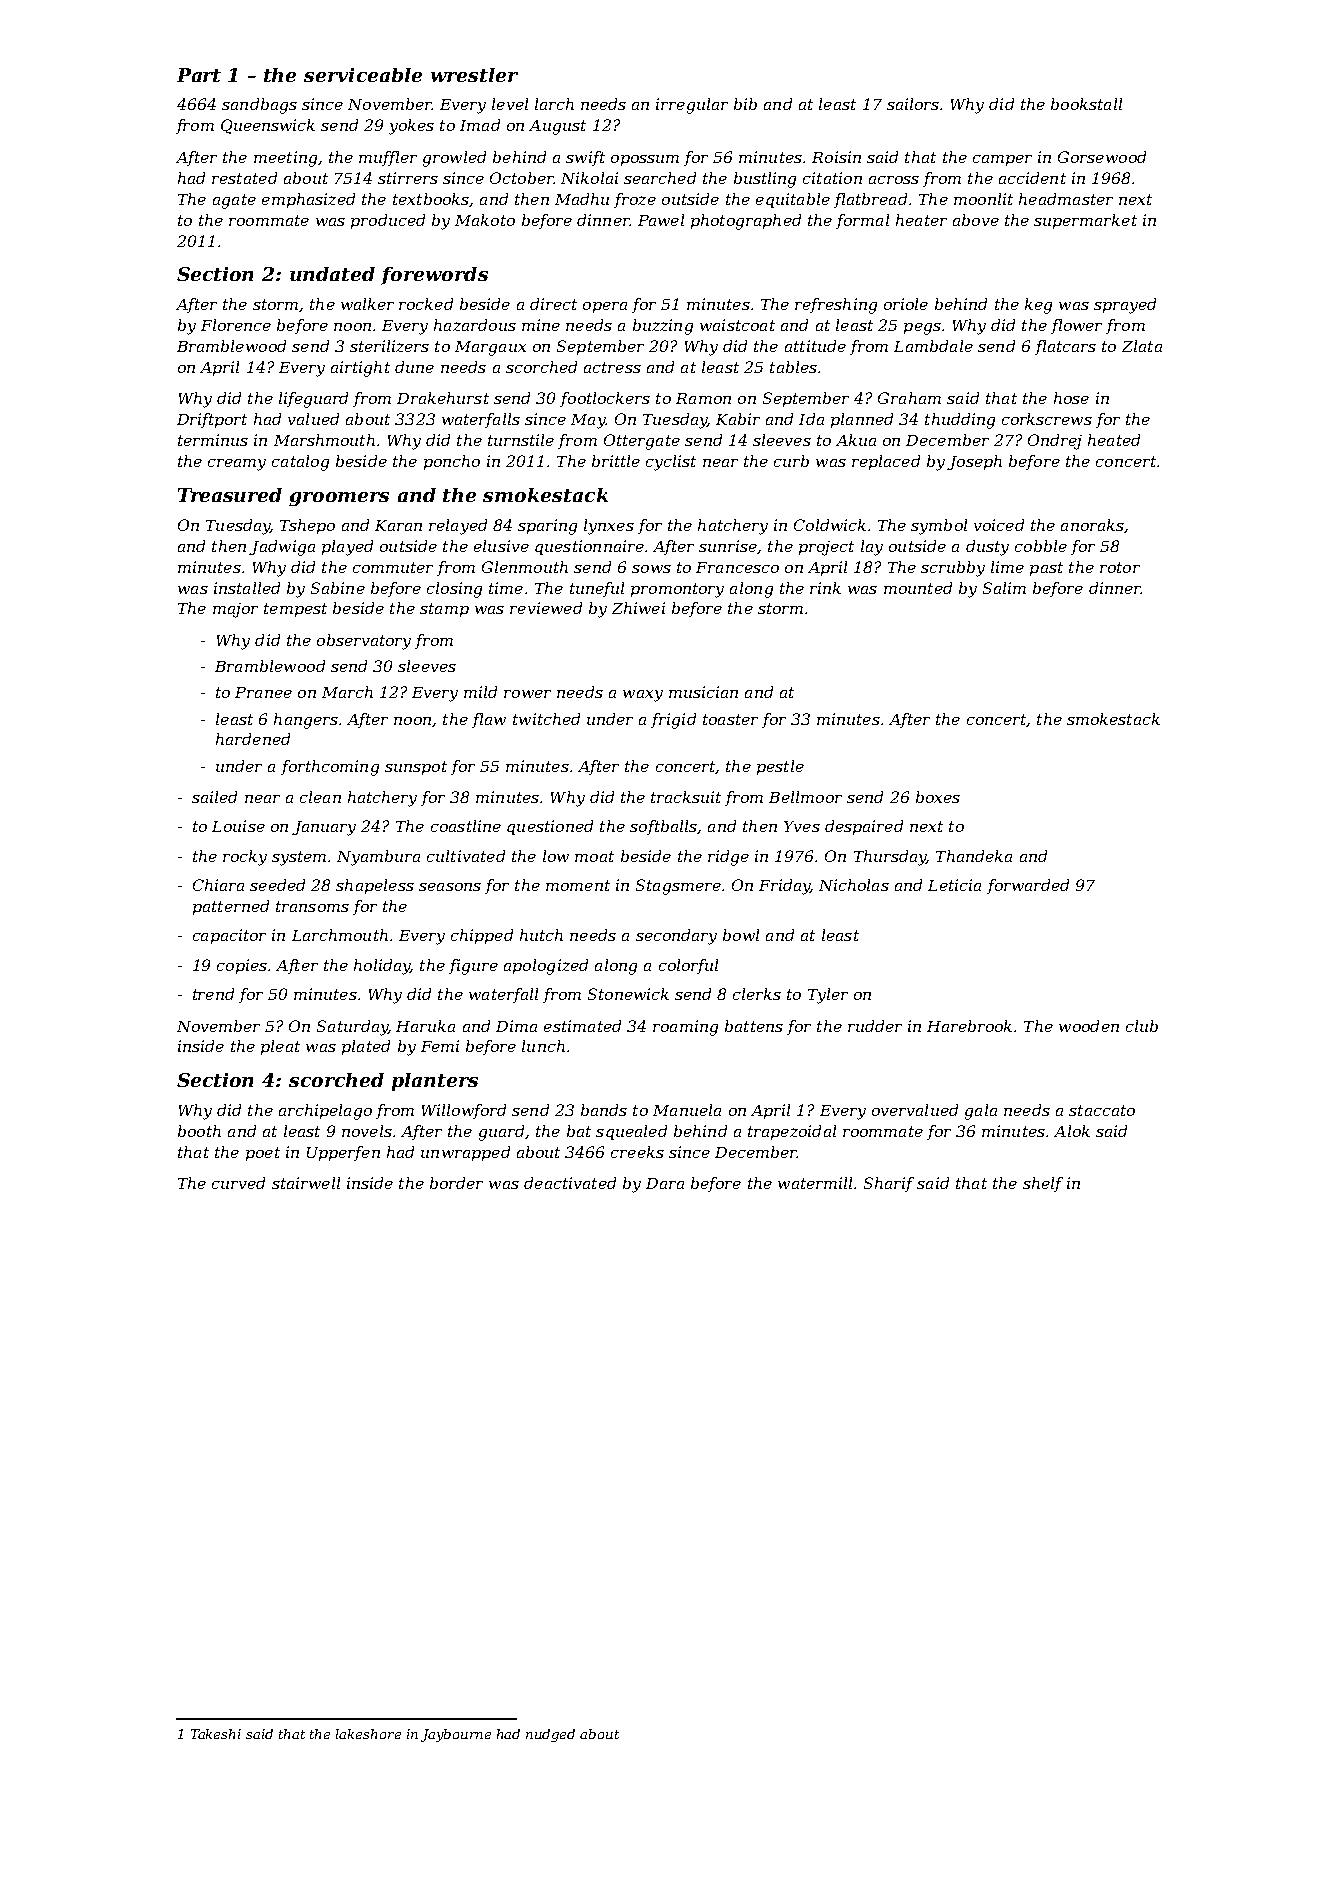 Image resolution: width=1340 pixels, height=1895 pixels. Describe the element at coordinates (889, 1184) in the page. I see `Sharif` at that location.
